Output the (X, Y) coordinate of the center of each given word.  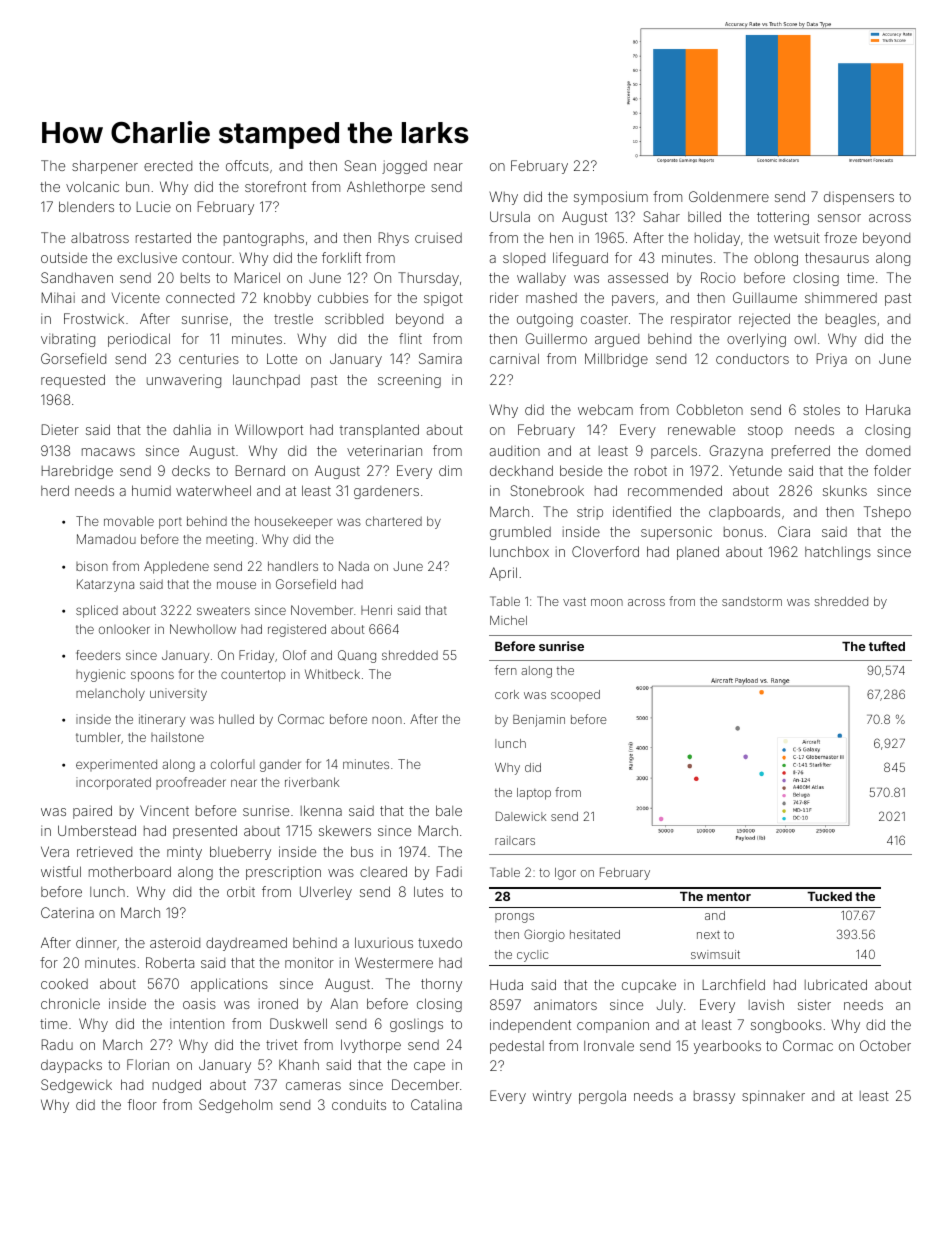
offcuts (247, 165)
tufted (887, 646)
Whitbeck (332, 674)
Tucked (829, 896)
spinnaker (773, 1097)
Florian (148, 1064)
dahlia (192, 429)
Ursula (510, 216)
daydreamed (246, 944)
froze (840, 237)
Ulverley (326, 893)
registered (297, 630)
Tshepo (887, 513)
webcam (605, 409)
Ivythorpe (371, 1046)
